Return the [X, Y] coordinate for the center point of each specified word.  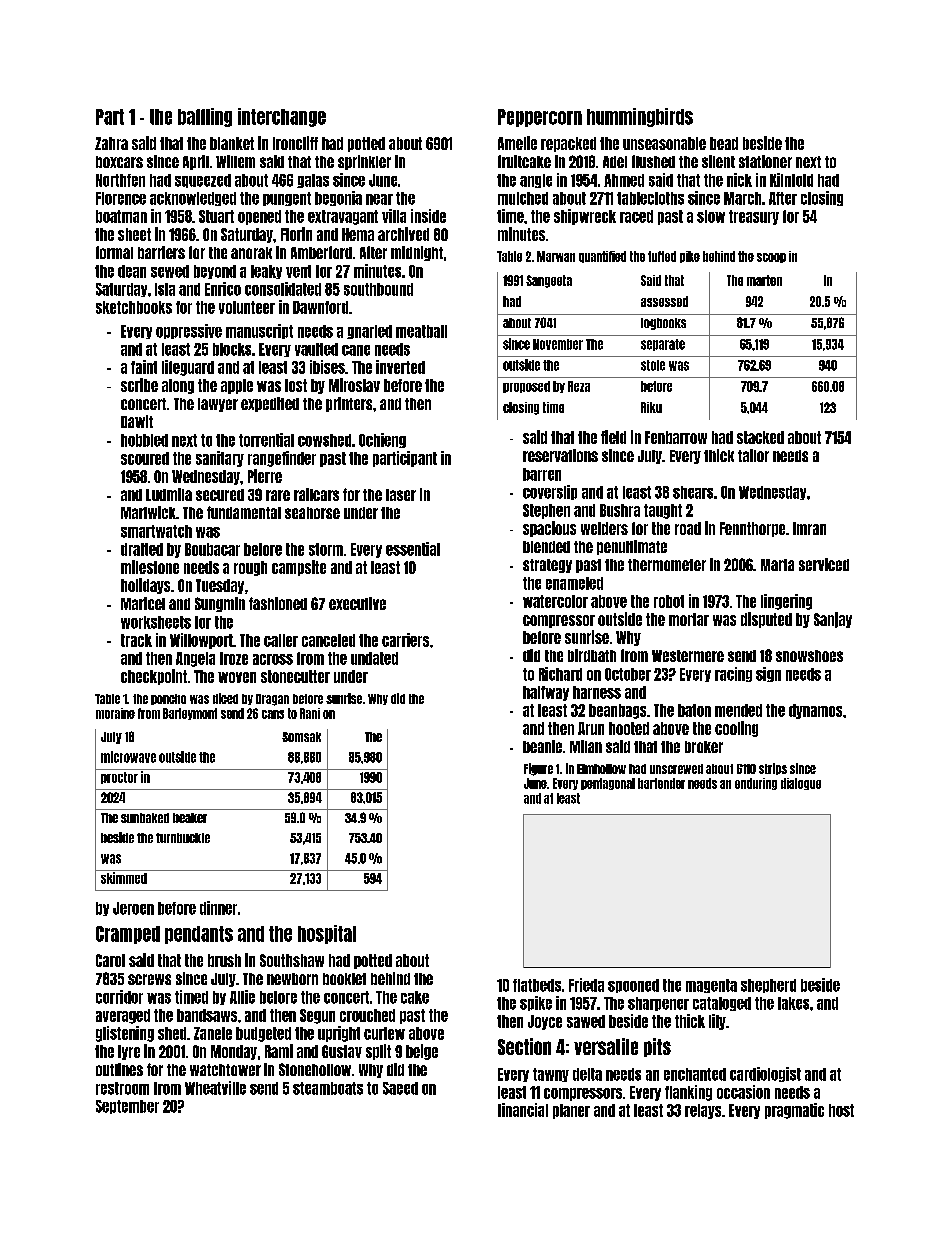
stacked [760, 437]
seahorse [312, 513]
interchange [282, 117]
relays [703, 1111]
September [127, 1107]
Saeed [400, 1088]
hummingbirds [640, 117]
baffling [205, 117]
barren [542, 474]
